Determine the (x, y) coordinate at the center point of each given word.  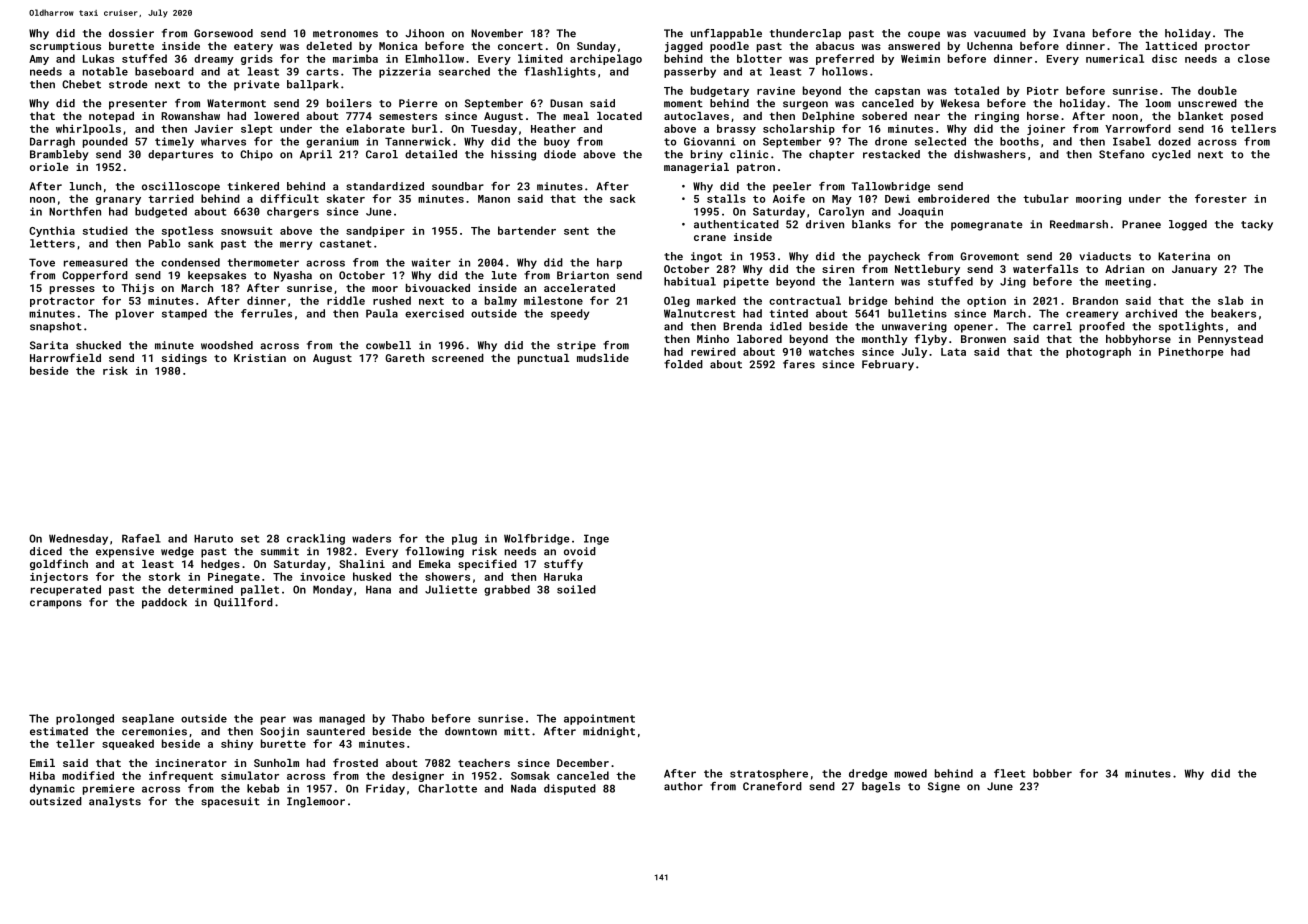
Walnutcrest (699, 313)
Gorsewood (223, 33)
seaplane (148, 719)
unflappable (726, 34)
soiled (576, 589)
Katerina (1184, 256)
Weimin (920, 58)
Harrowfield (65, 357)
